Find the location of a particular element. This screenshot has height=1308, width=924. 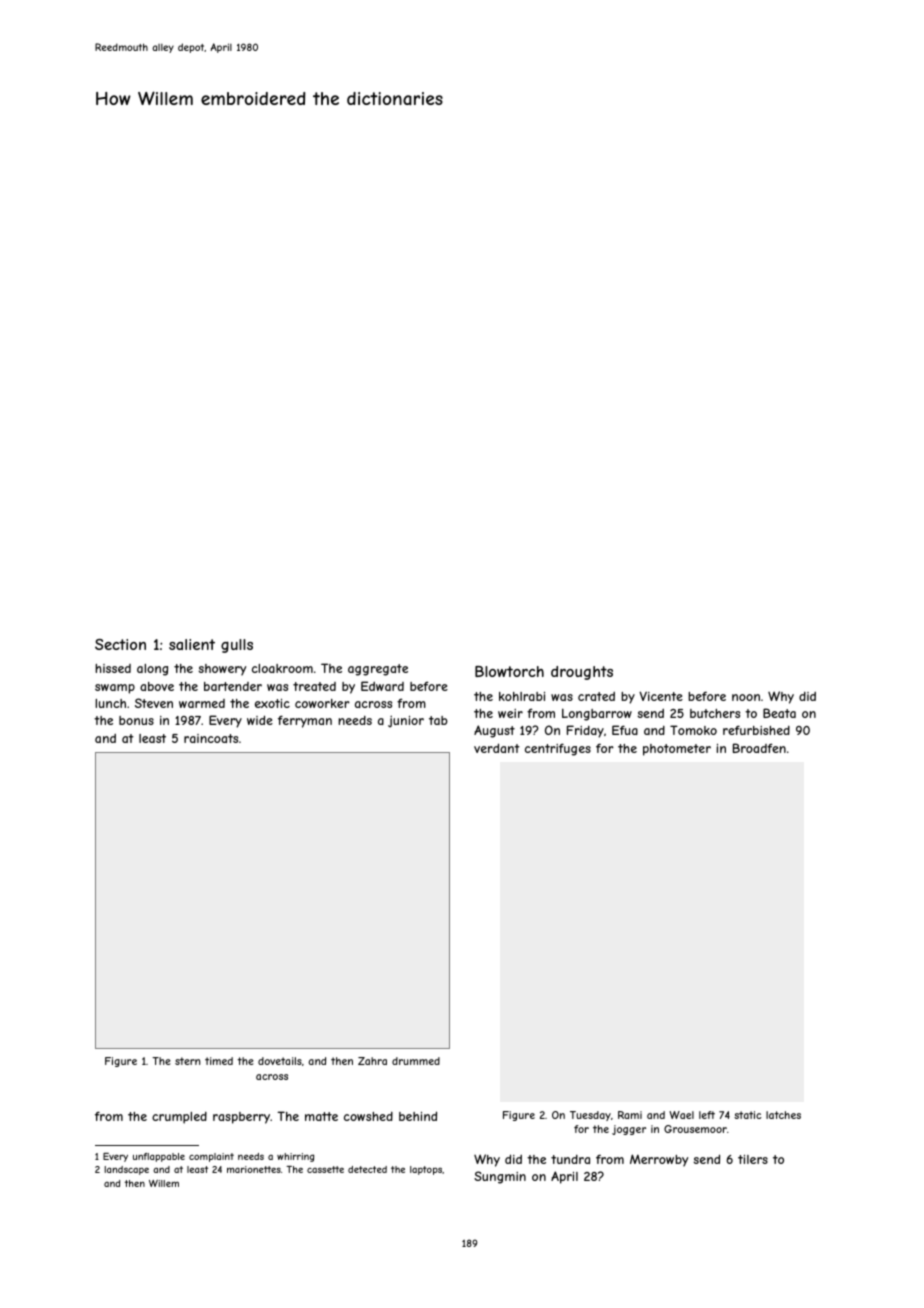

Blowtorch is located at coordinates (509, 671).
